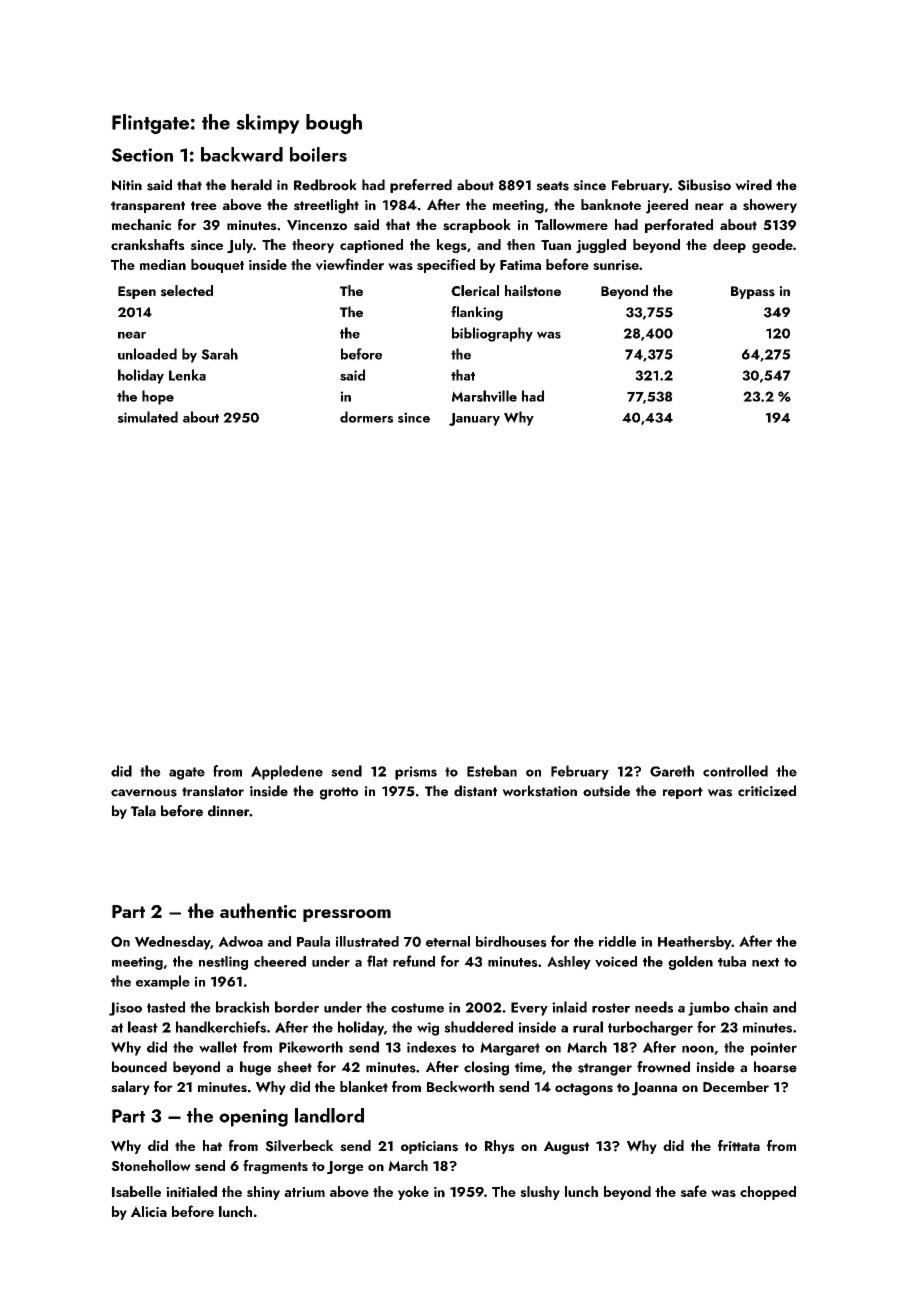 This image has width=908, height=1316. What do you see at coordinates (149, 1211) in the image?
I see `Alicia` at bounding box center [149, 1211].
